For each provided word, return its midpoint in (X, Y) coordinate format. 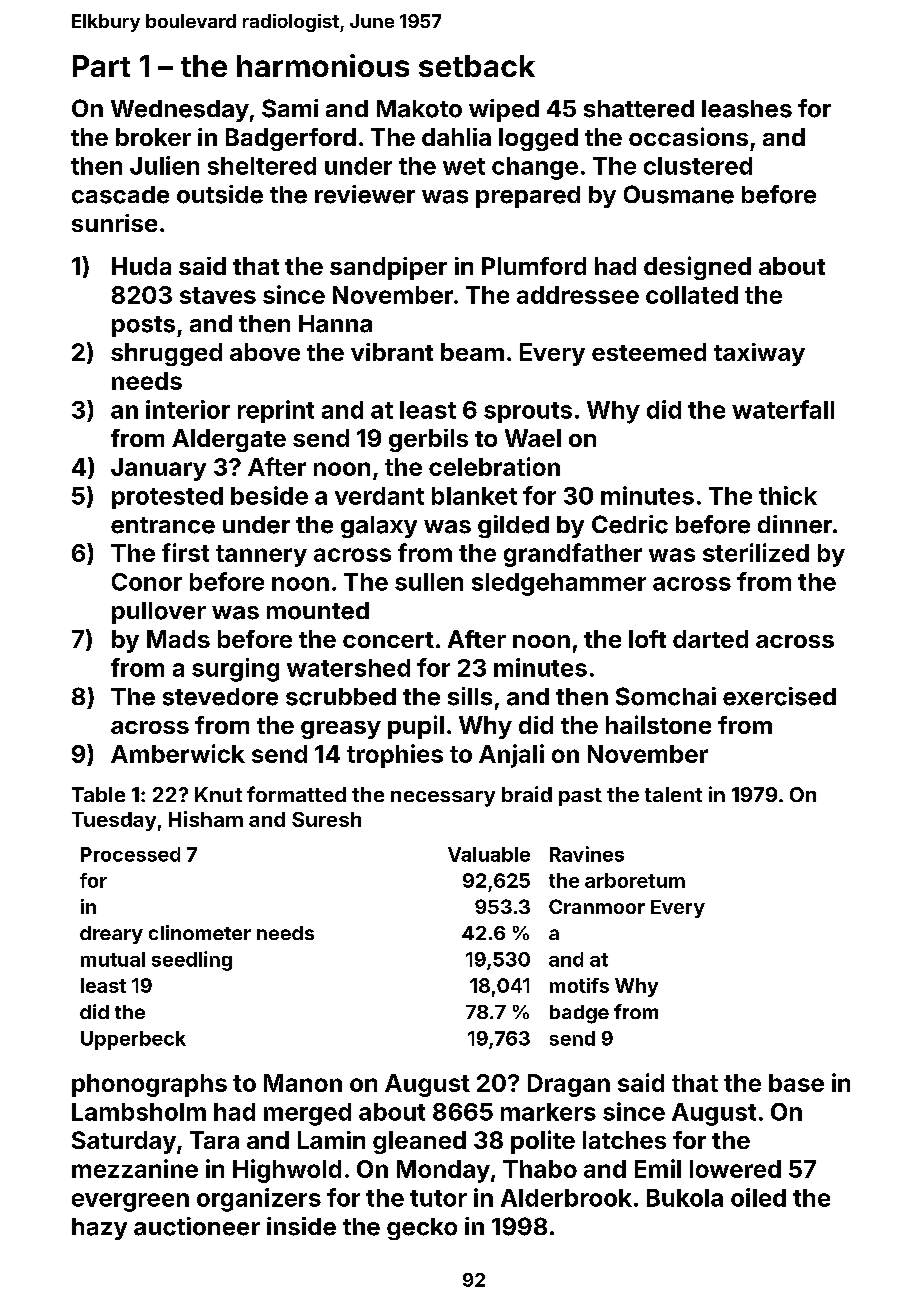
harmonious (323, 65)
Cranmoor (597, 906)
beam (472, 352)
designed (697, 268)
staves (218, 295)
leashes (747, 109)
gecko (422, 1229)
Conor (147, 582)
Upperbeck (133, 1040)
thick (788, 495)
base (796, 1083)
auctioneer (197, 1226)
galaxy (379, 527)
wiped (504, 110)
